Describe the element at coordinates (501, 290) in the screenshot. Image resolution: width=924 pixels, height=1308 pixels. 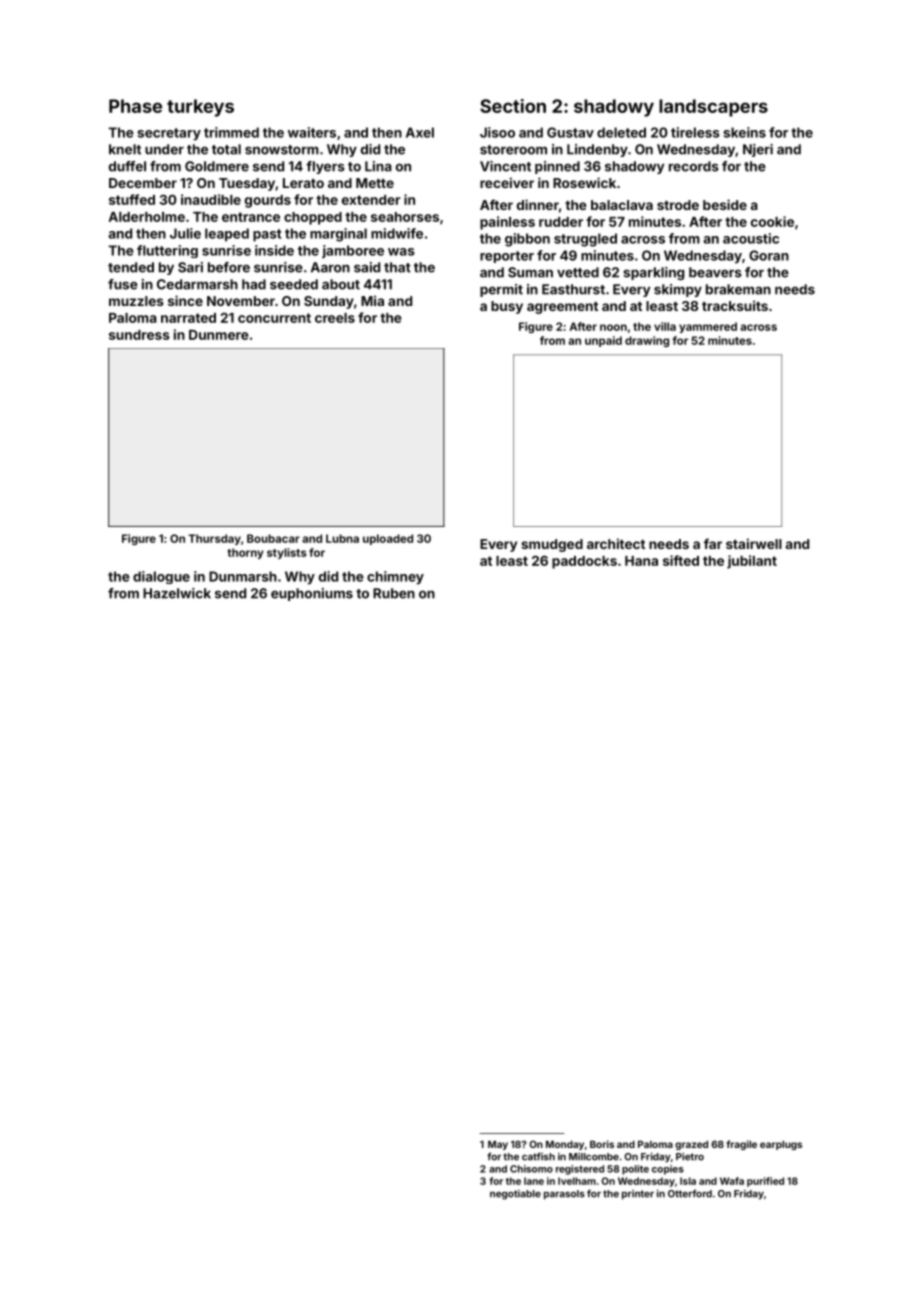
I see `permit` at that location.
